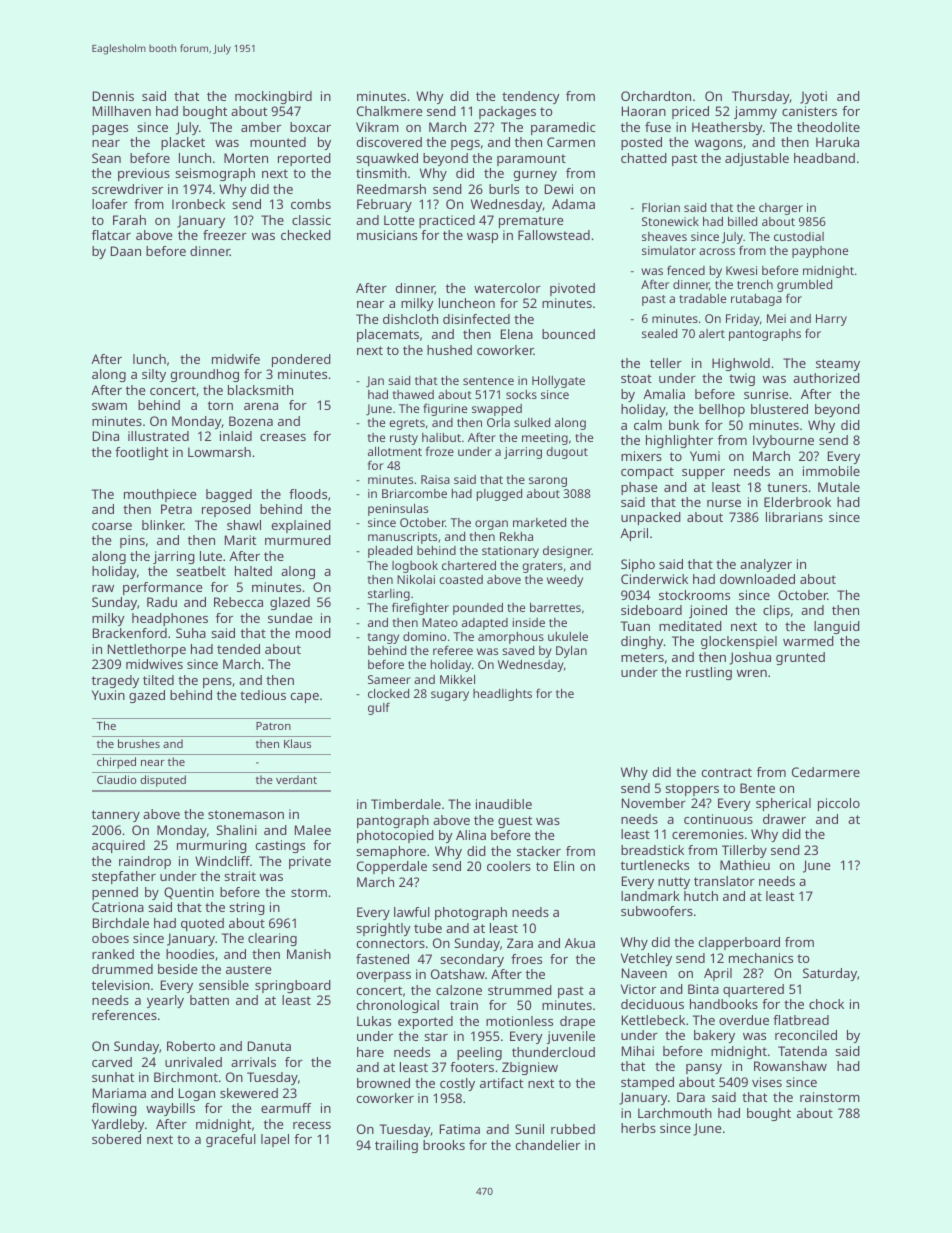 This image has width=952, height=1233. I want to click on Jyoti, so click(813, 97).
